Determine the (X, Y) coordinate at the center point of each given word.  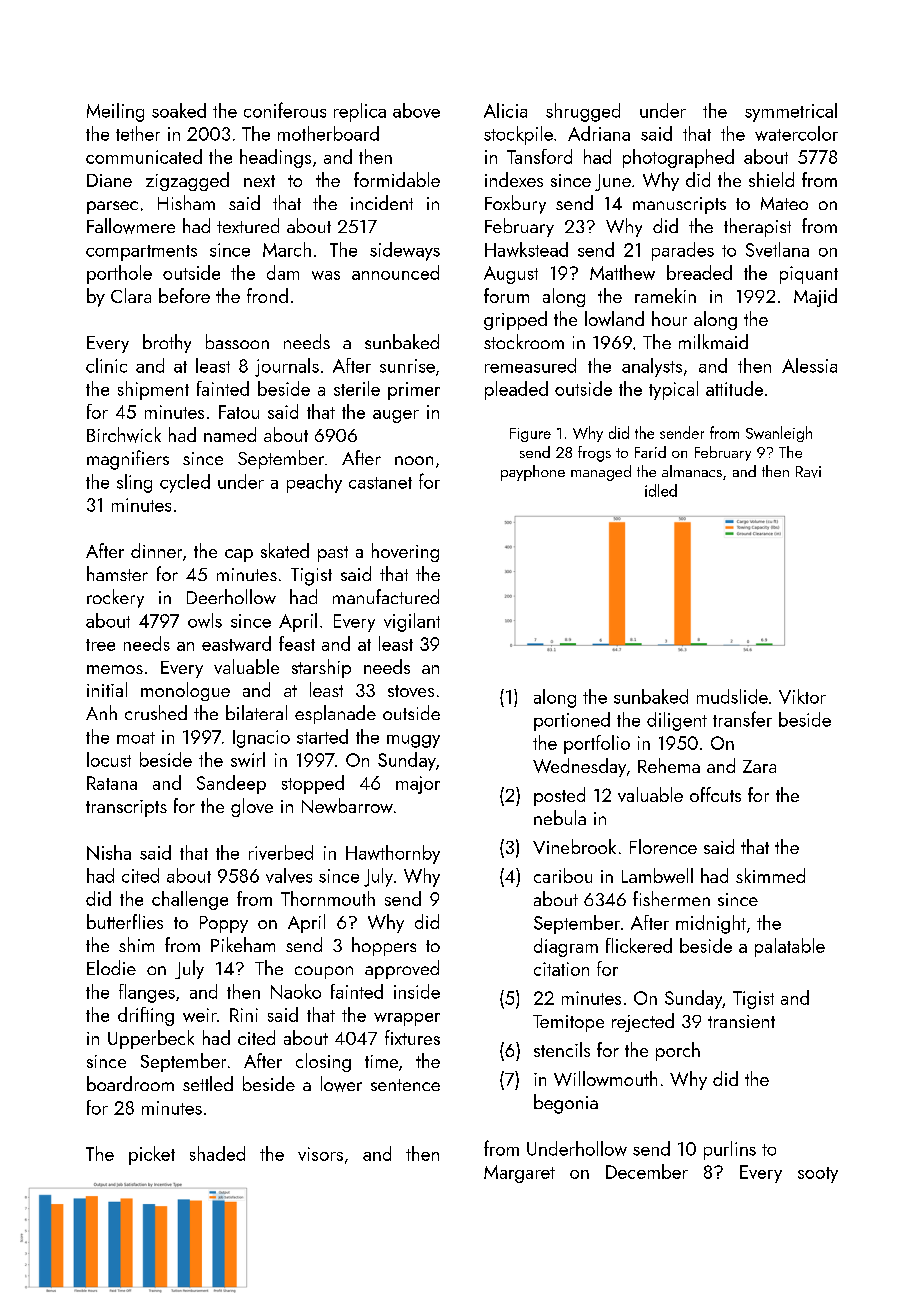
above (416, 110)
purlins (730, 1150)
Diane (109, 180)
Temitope (568, 1023)
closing (323, 1062)
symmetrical (791, 112)
